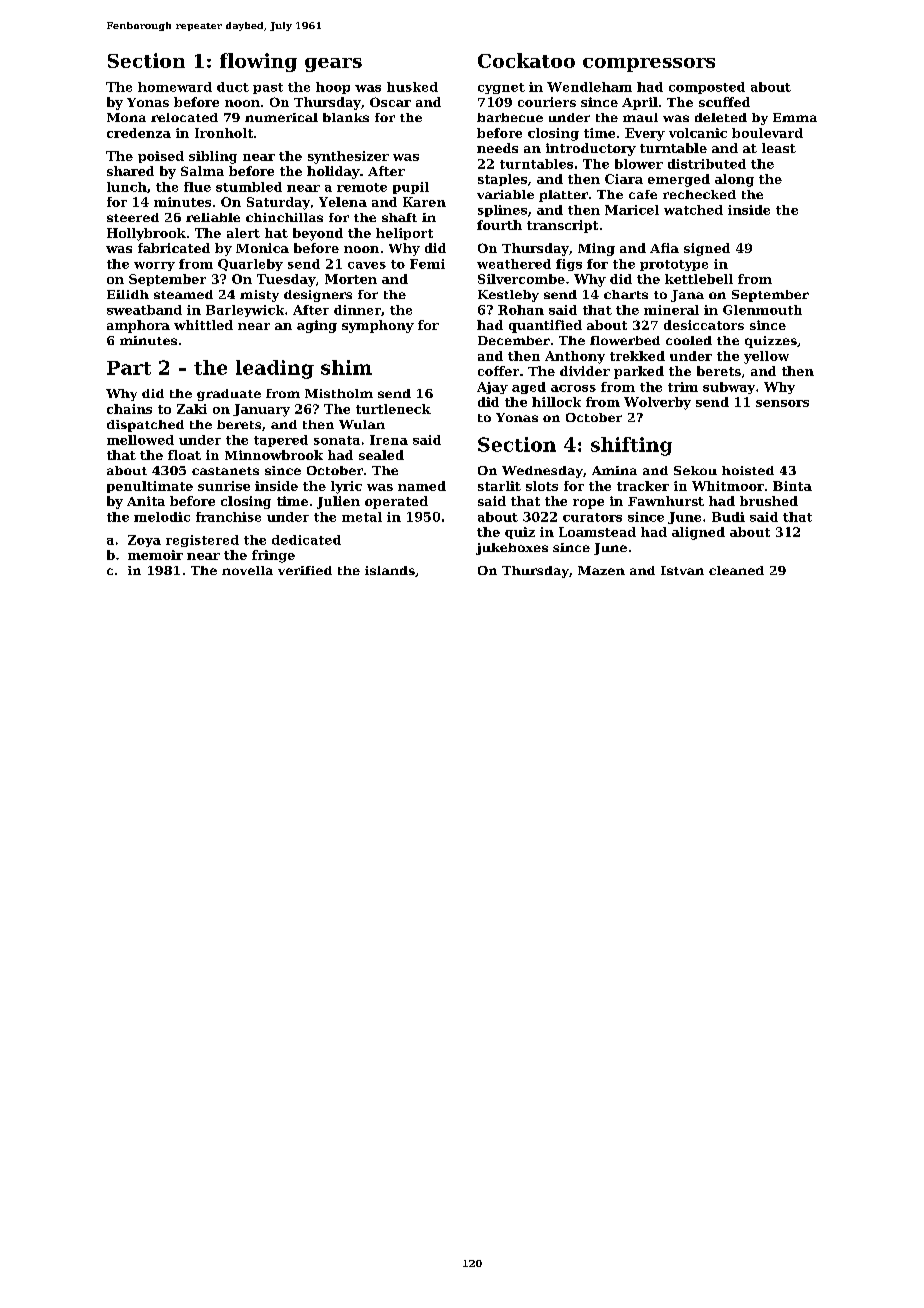 This screenshot has height=1308, width=924. I want to click on chains, so click(129, 409).
